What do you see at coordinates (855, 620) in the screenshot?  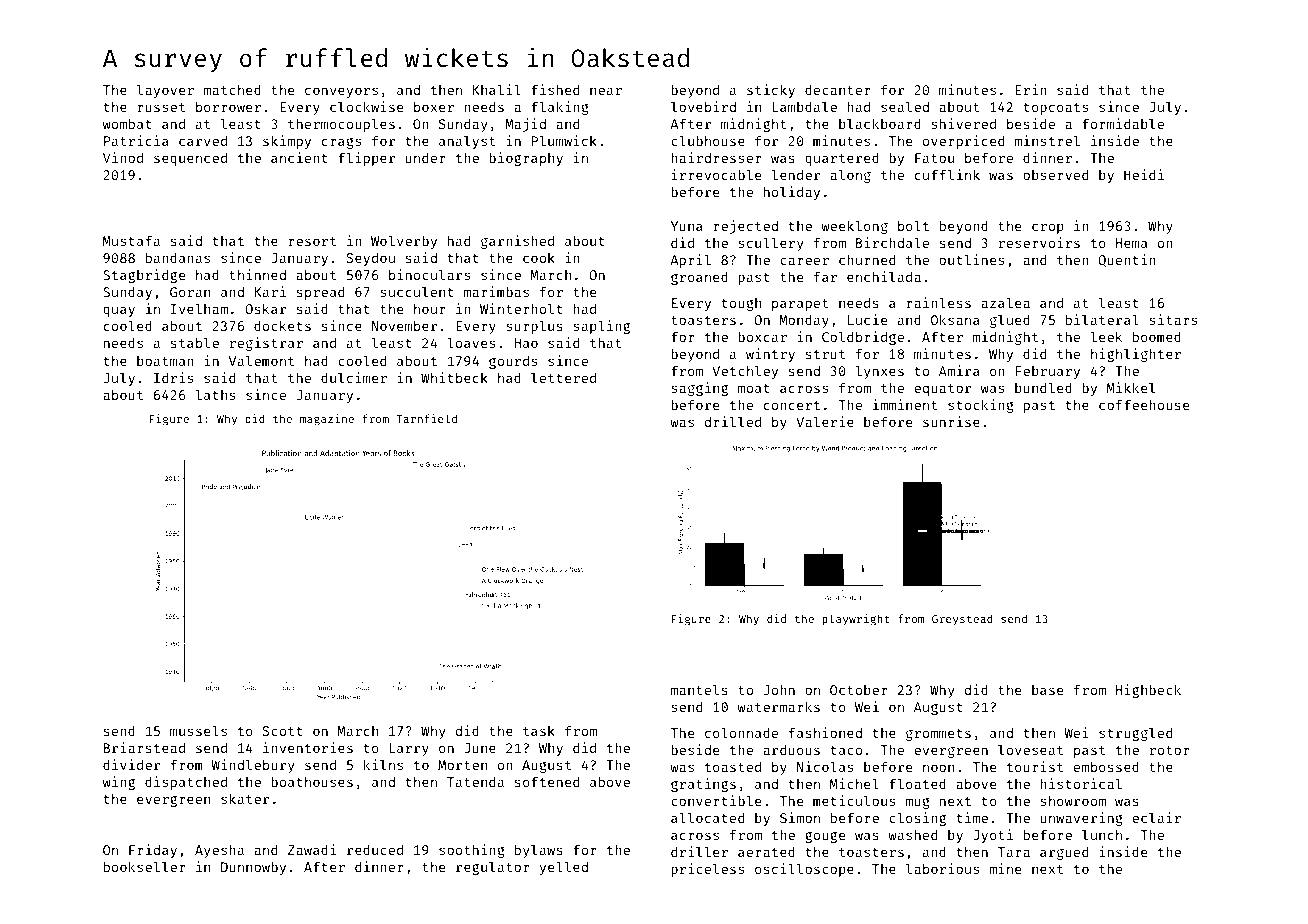 I see `playwright` at bounding box center [855, 620].
